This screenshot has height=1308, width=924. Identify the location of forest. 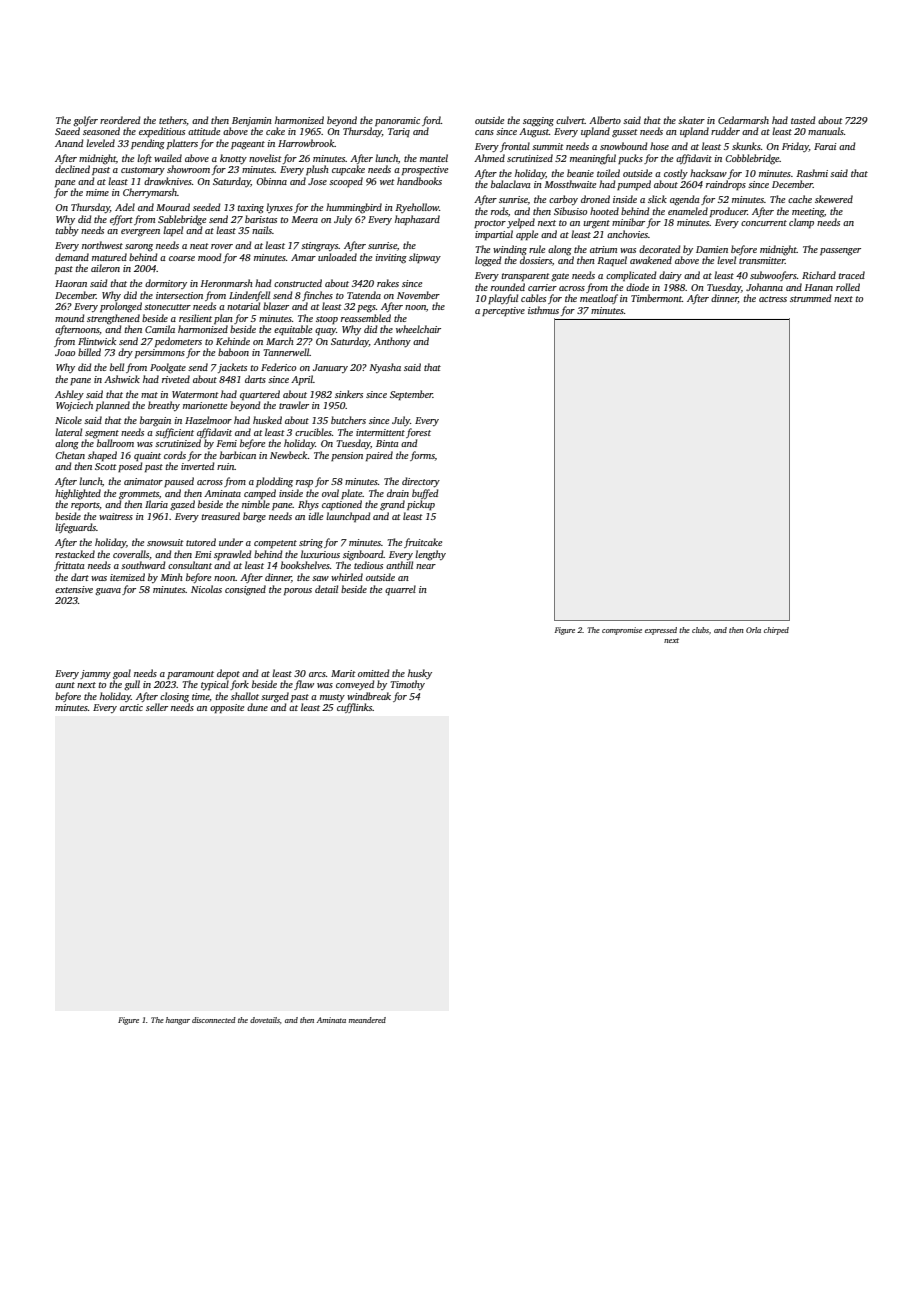
(418, 433).
